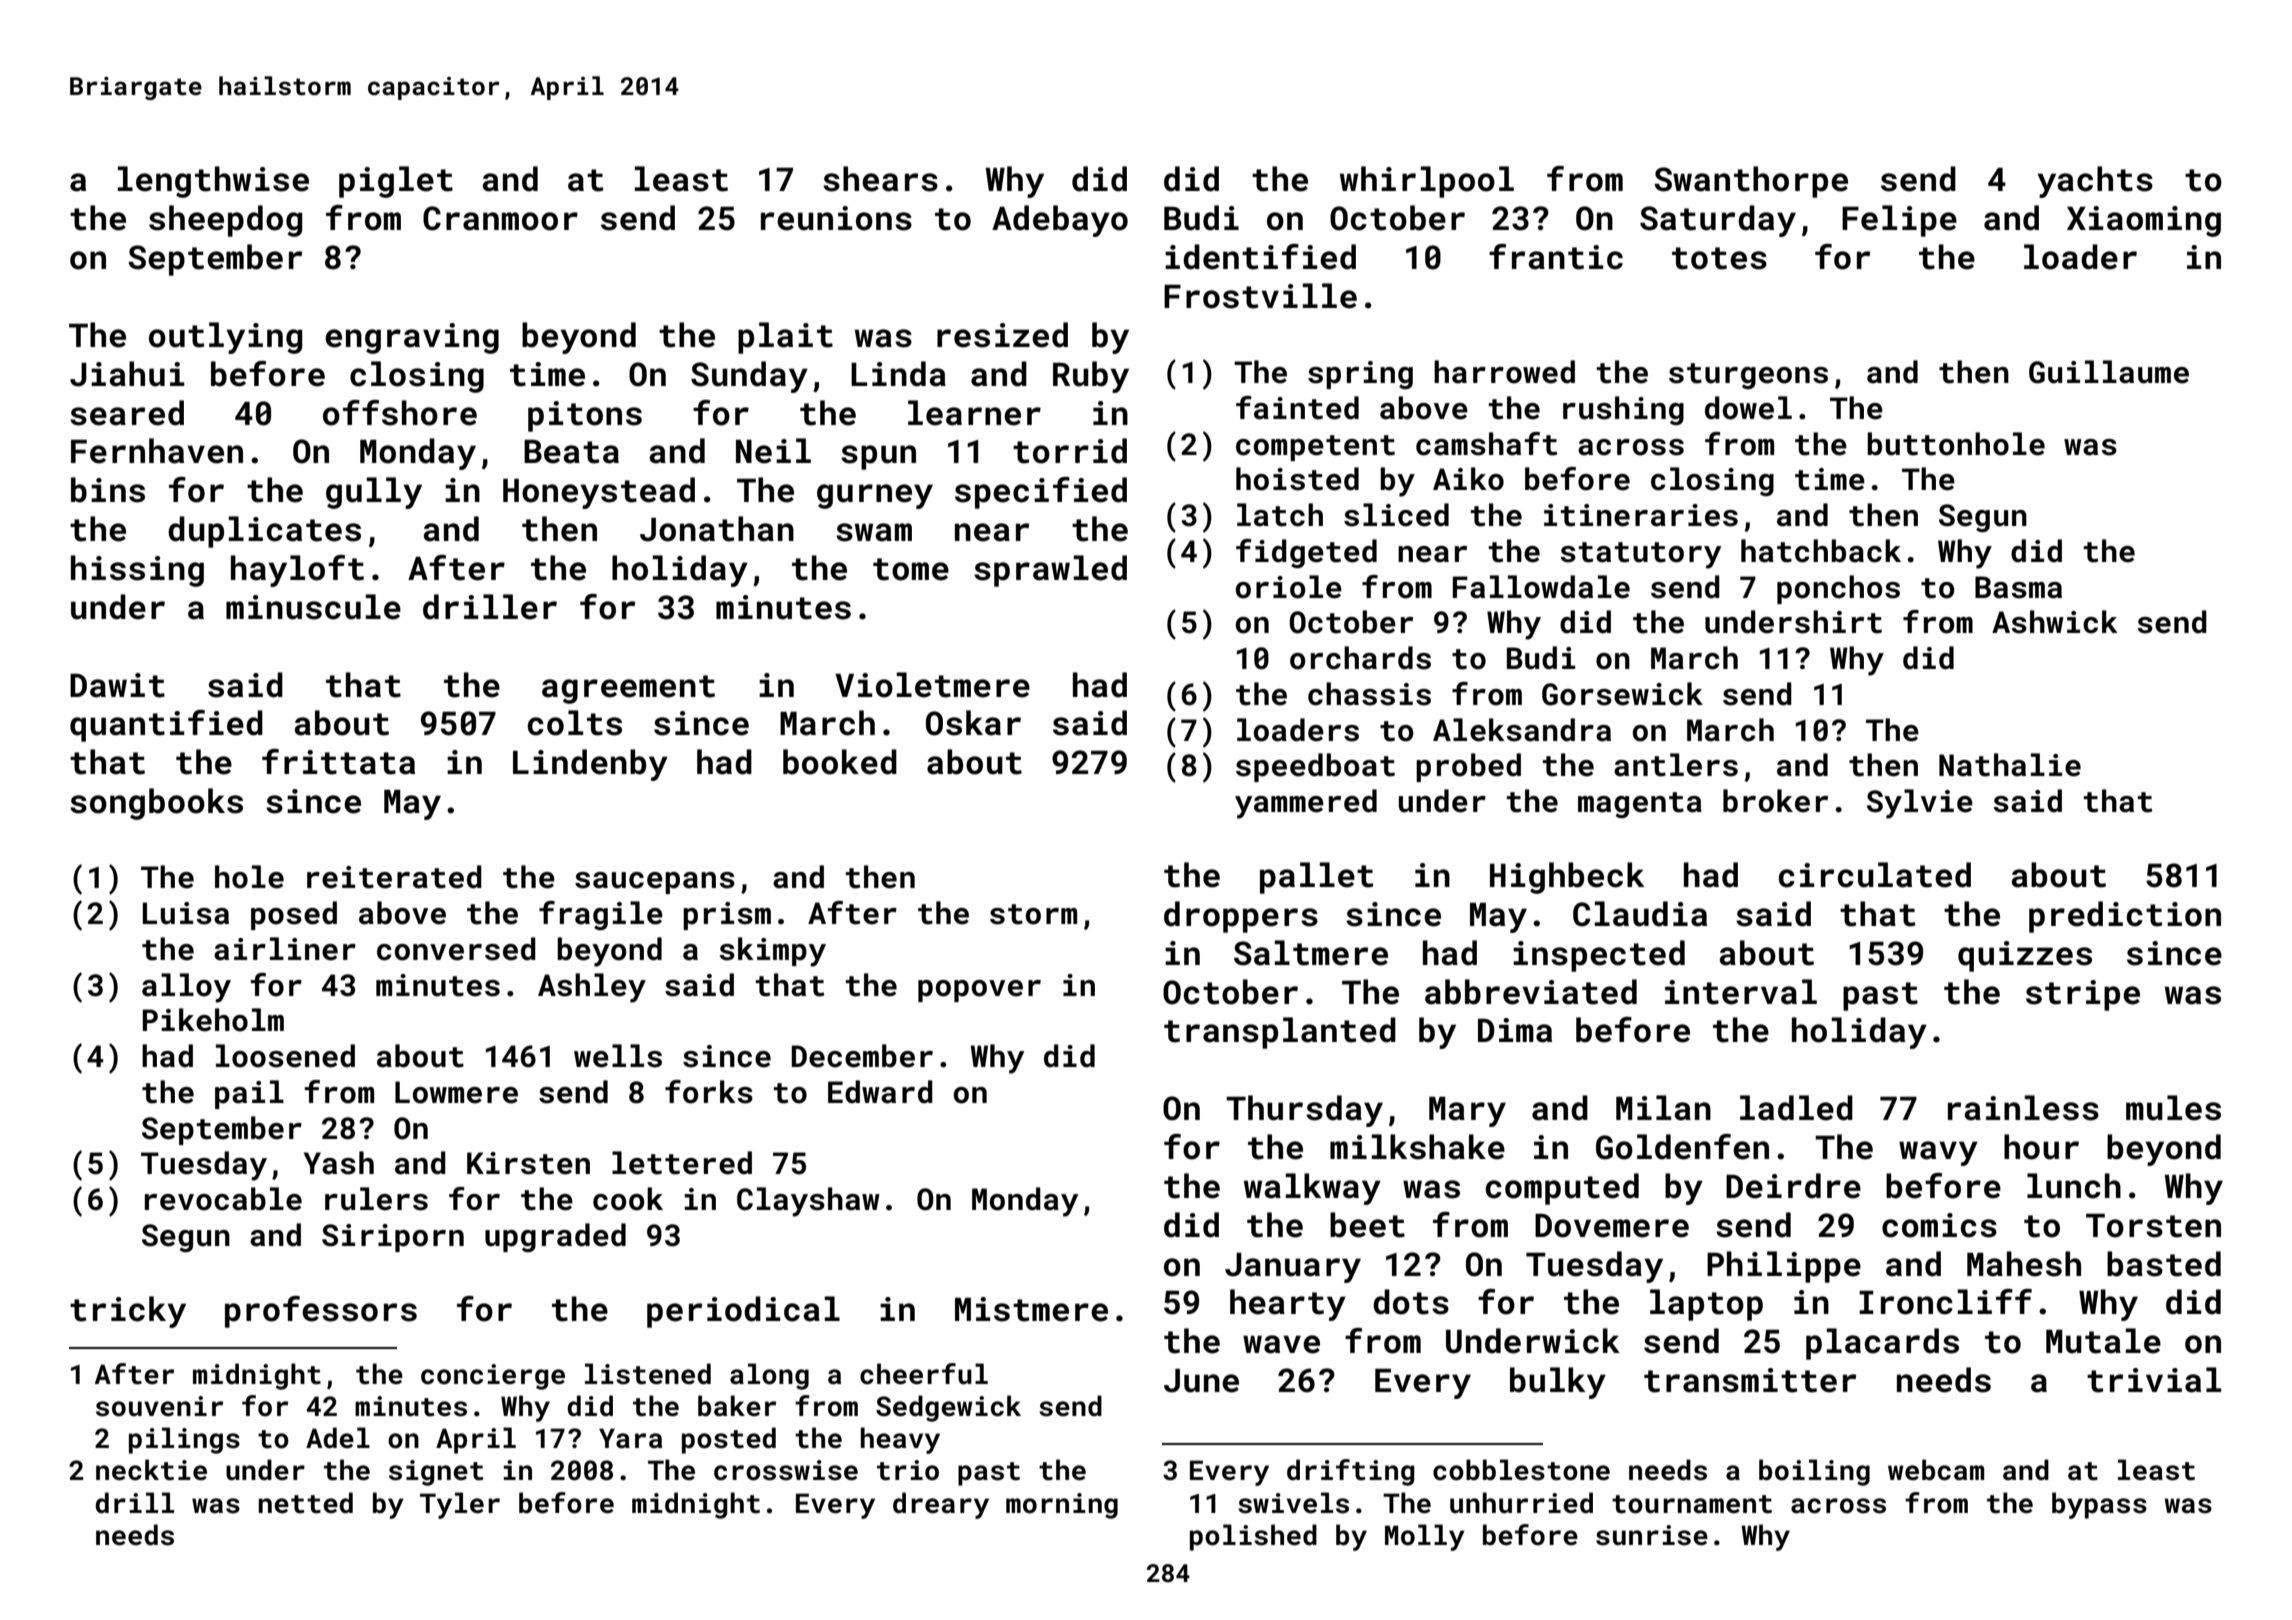 The width and height of the screenshot is (2292, 1620). Describe the element at coordinates (1838, 589) in the screenshot. I see `ponchos` at that location.
